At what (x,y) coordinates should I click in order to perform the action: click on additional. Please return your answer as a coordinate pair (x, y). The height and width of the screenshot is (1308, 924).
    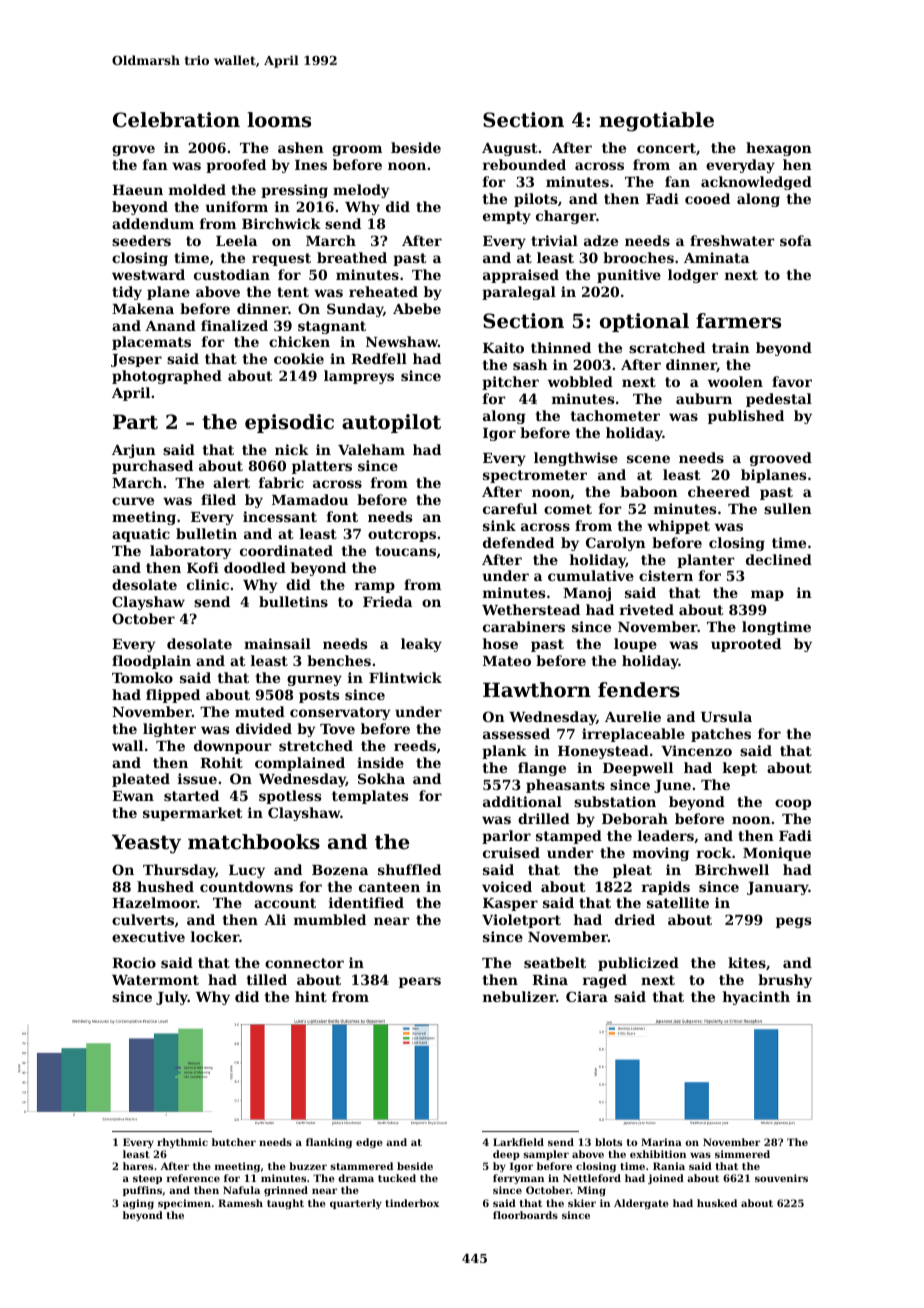
    Looking at the image, I should click on (522, 801).
